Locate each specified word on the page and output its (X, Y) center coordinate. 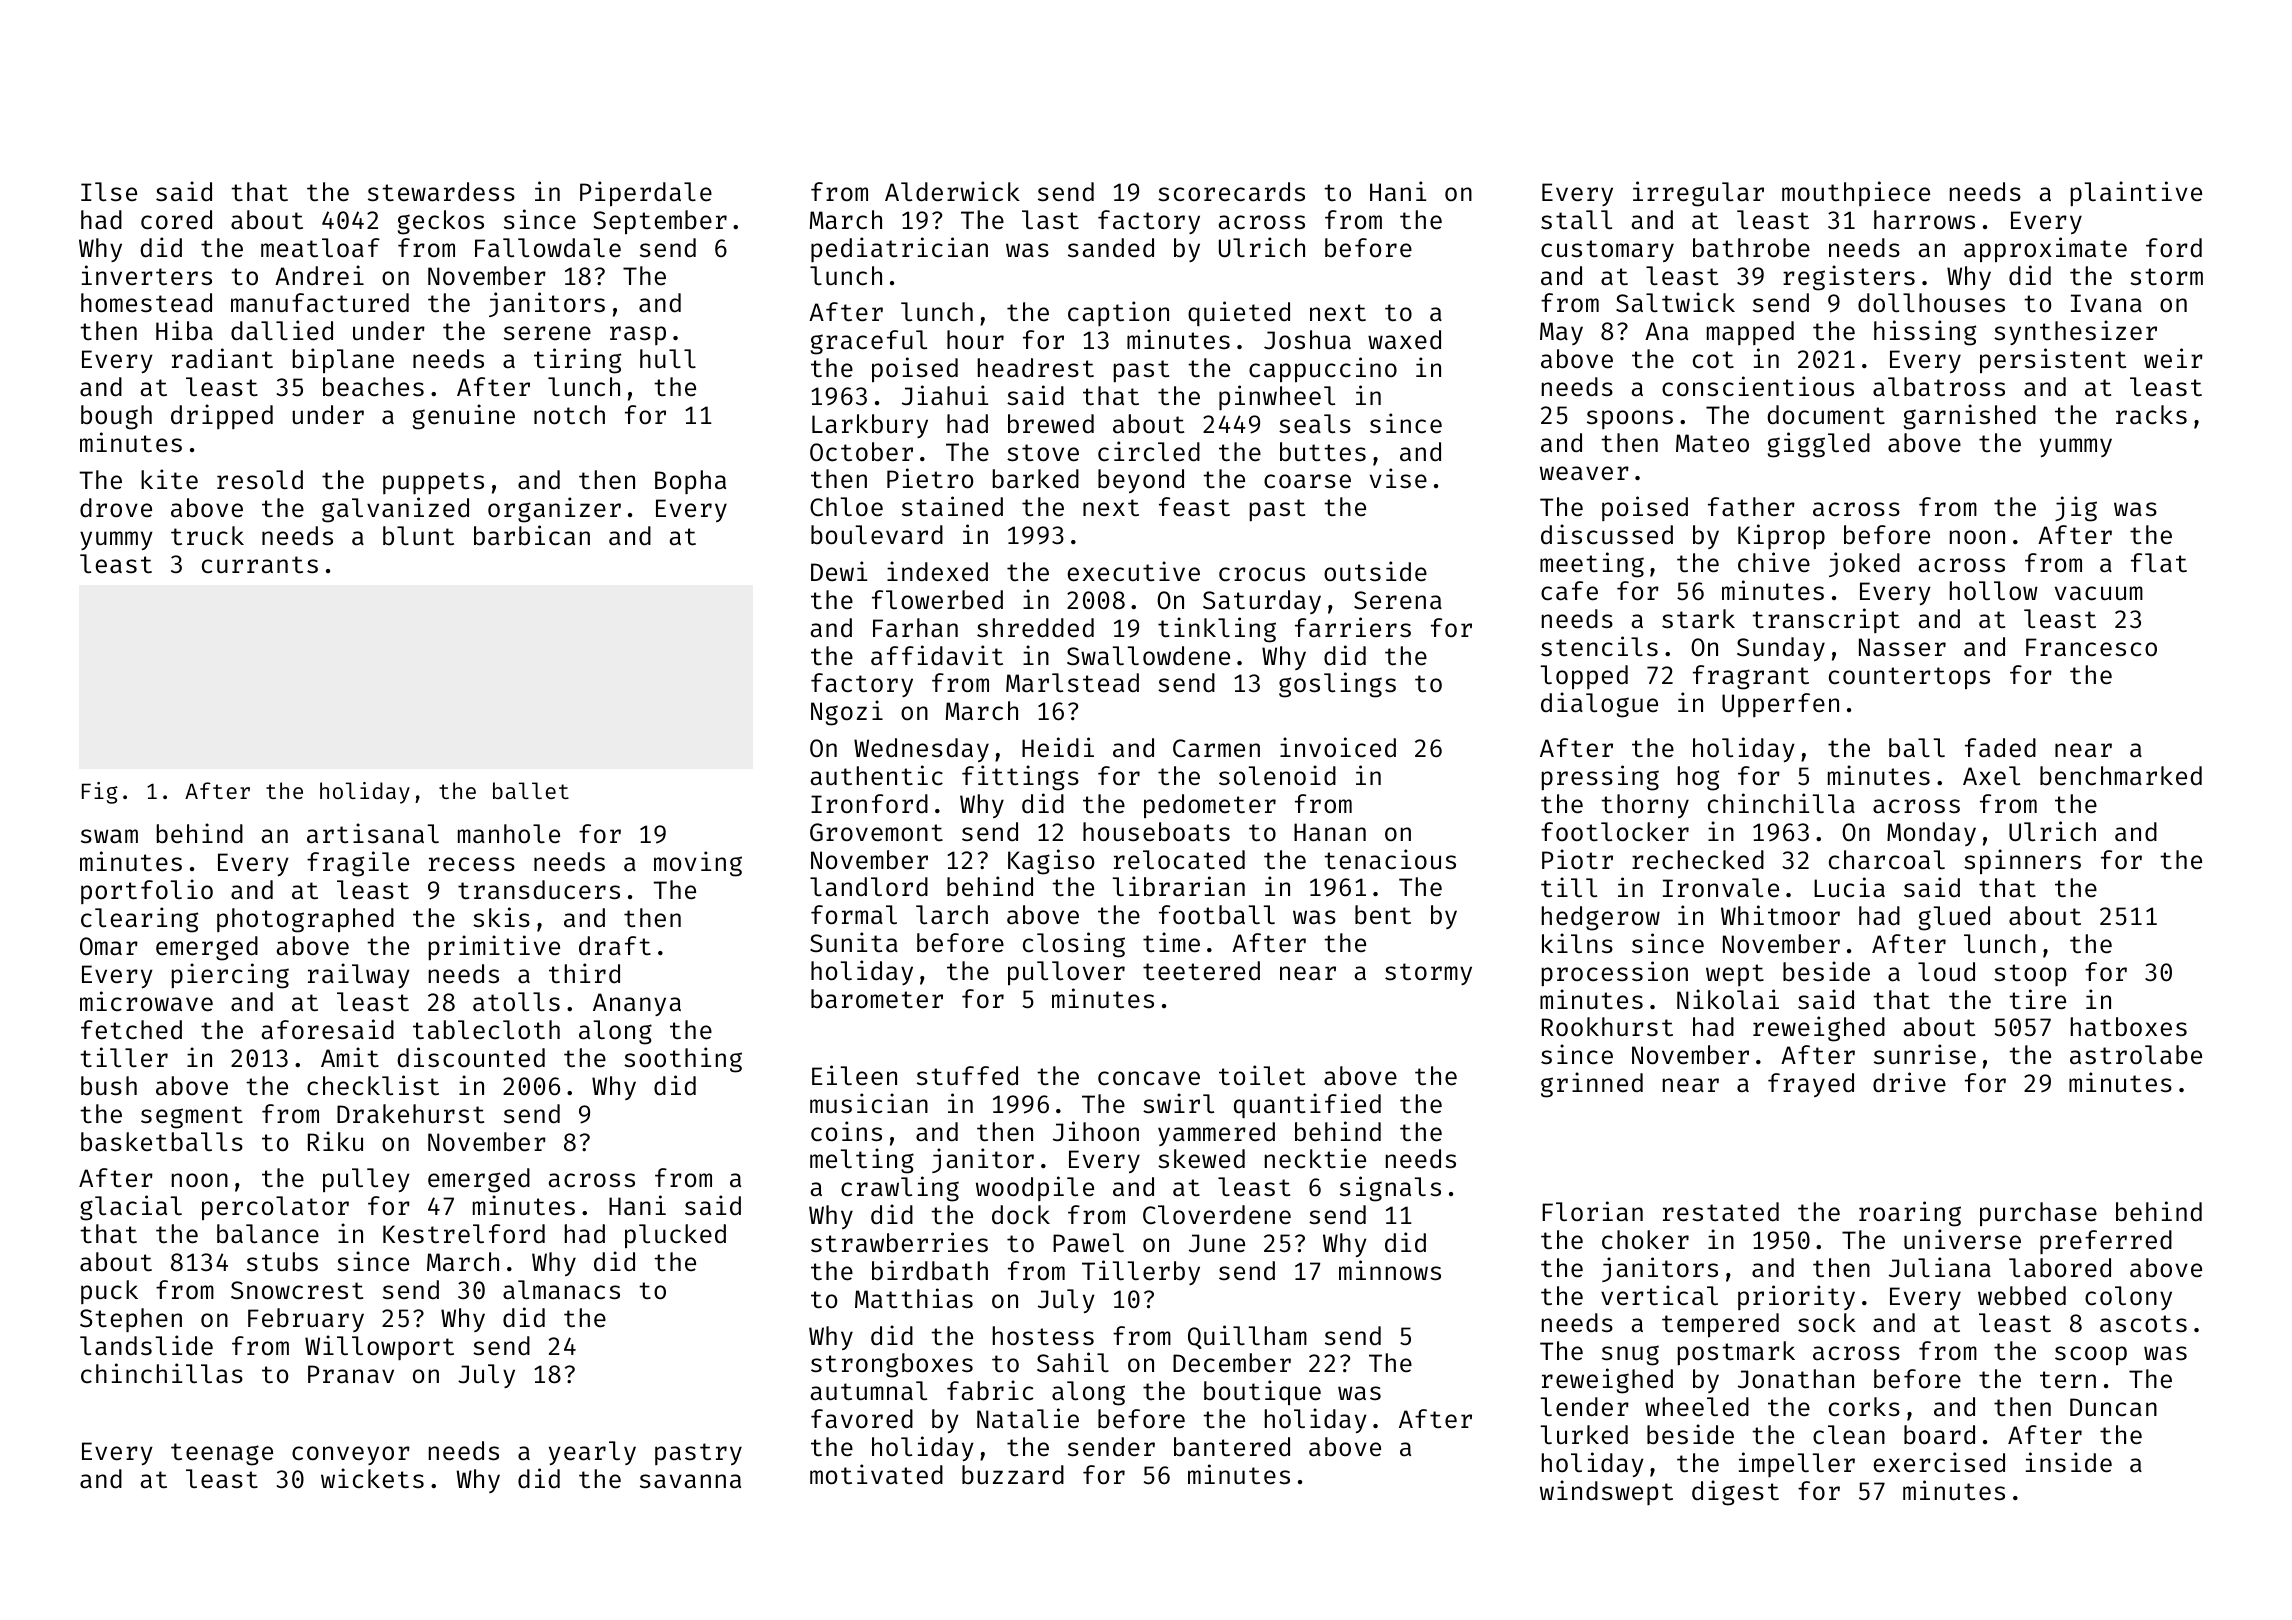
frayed (1811, 1085)
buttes (1323, 452)
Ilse (109, 192)
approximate (2045, 250)
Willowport (379, 1347)
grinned (1592, 1085)
